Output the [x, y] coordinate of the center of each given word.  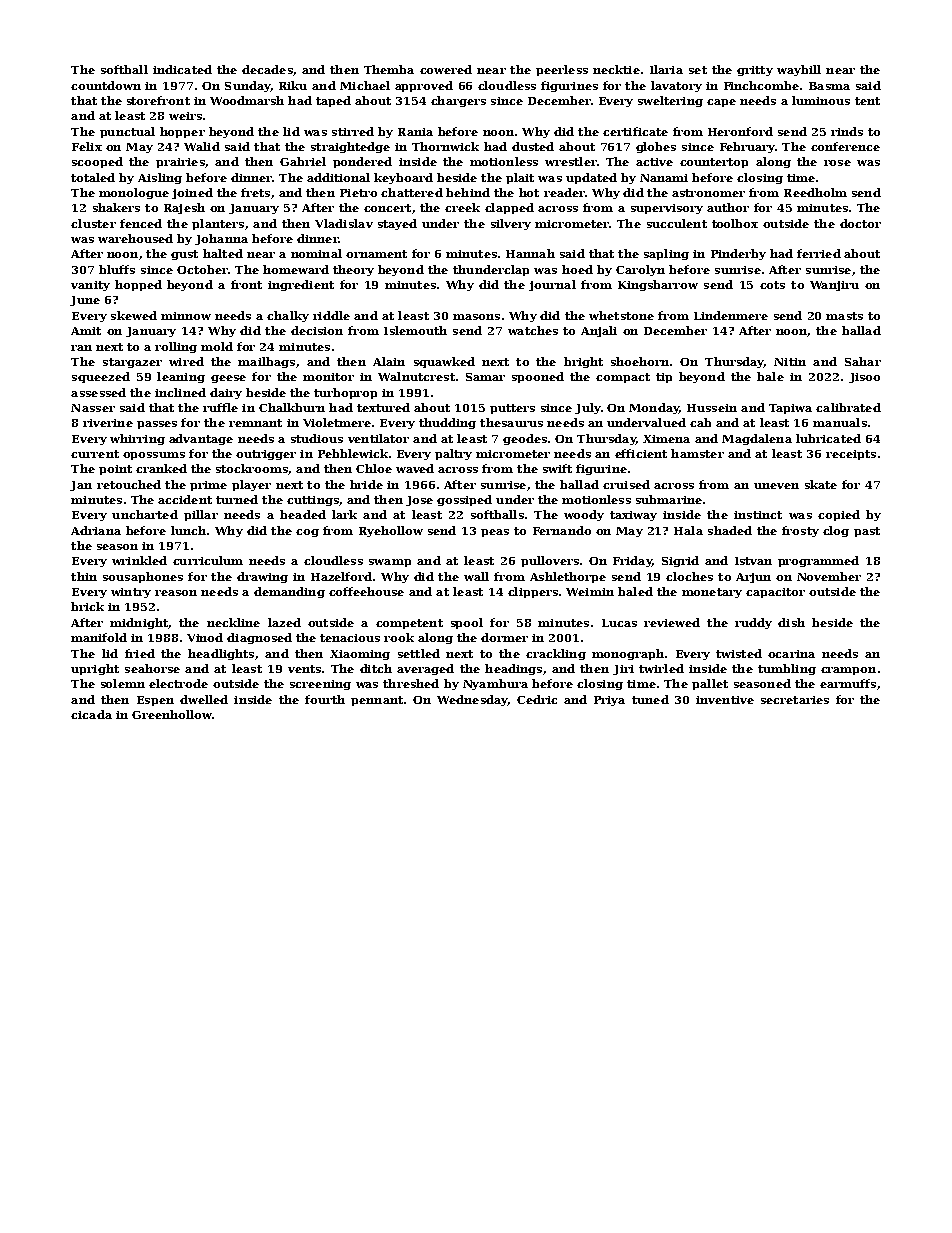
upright [95, 669]
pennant [377, 701]
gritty [755, 71]
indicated [182, 69]
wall [476, 576]
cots [772, 285]
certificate [635, 131]
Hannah [530, 253]
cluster [93, 223]
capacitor [775, 593]
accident [185, 499]
